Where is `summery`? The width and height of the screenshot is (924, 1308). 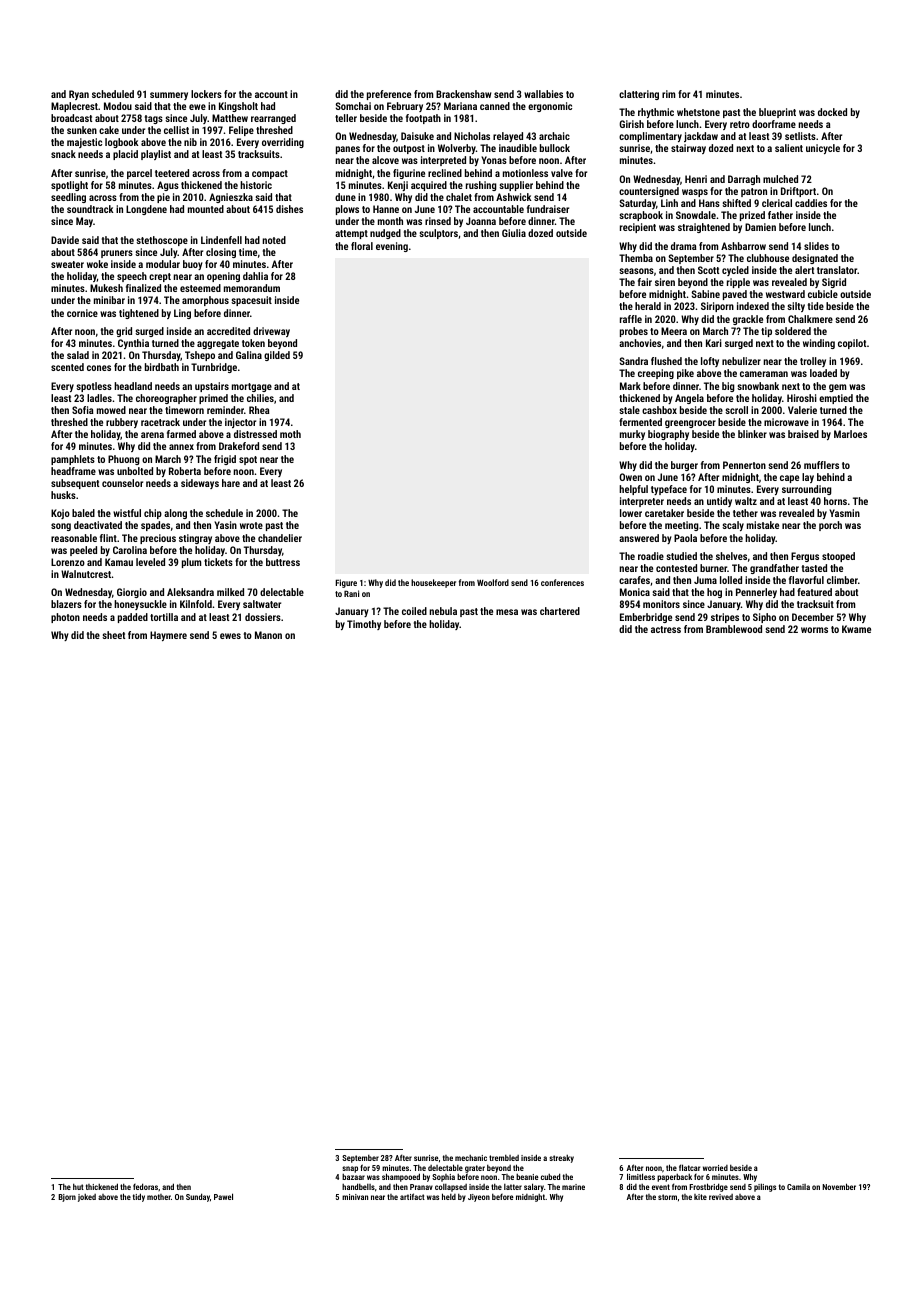
summery is located at coordinates (169, 96).
